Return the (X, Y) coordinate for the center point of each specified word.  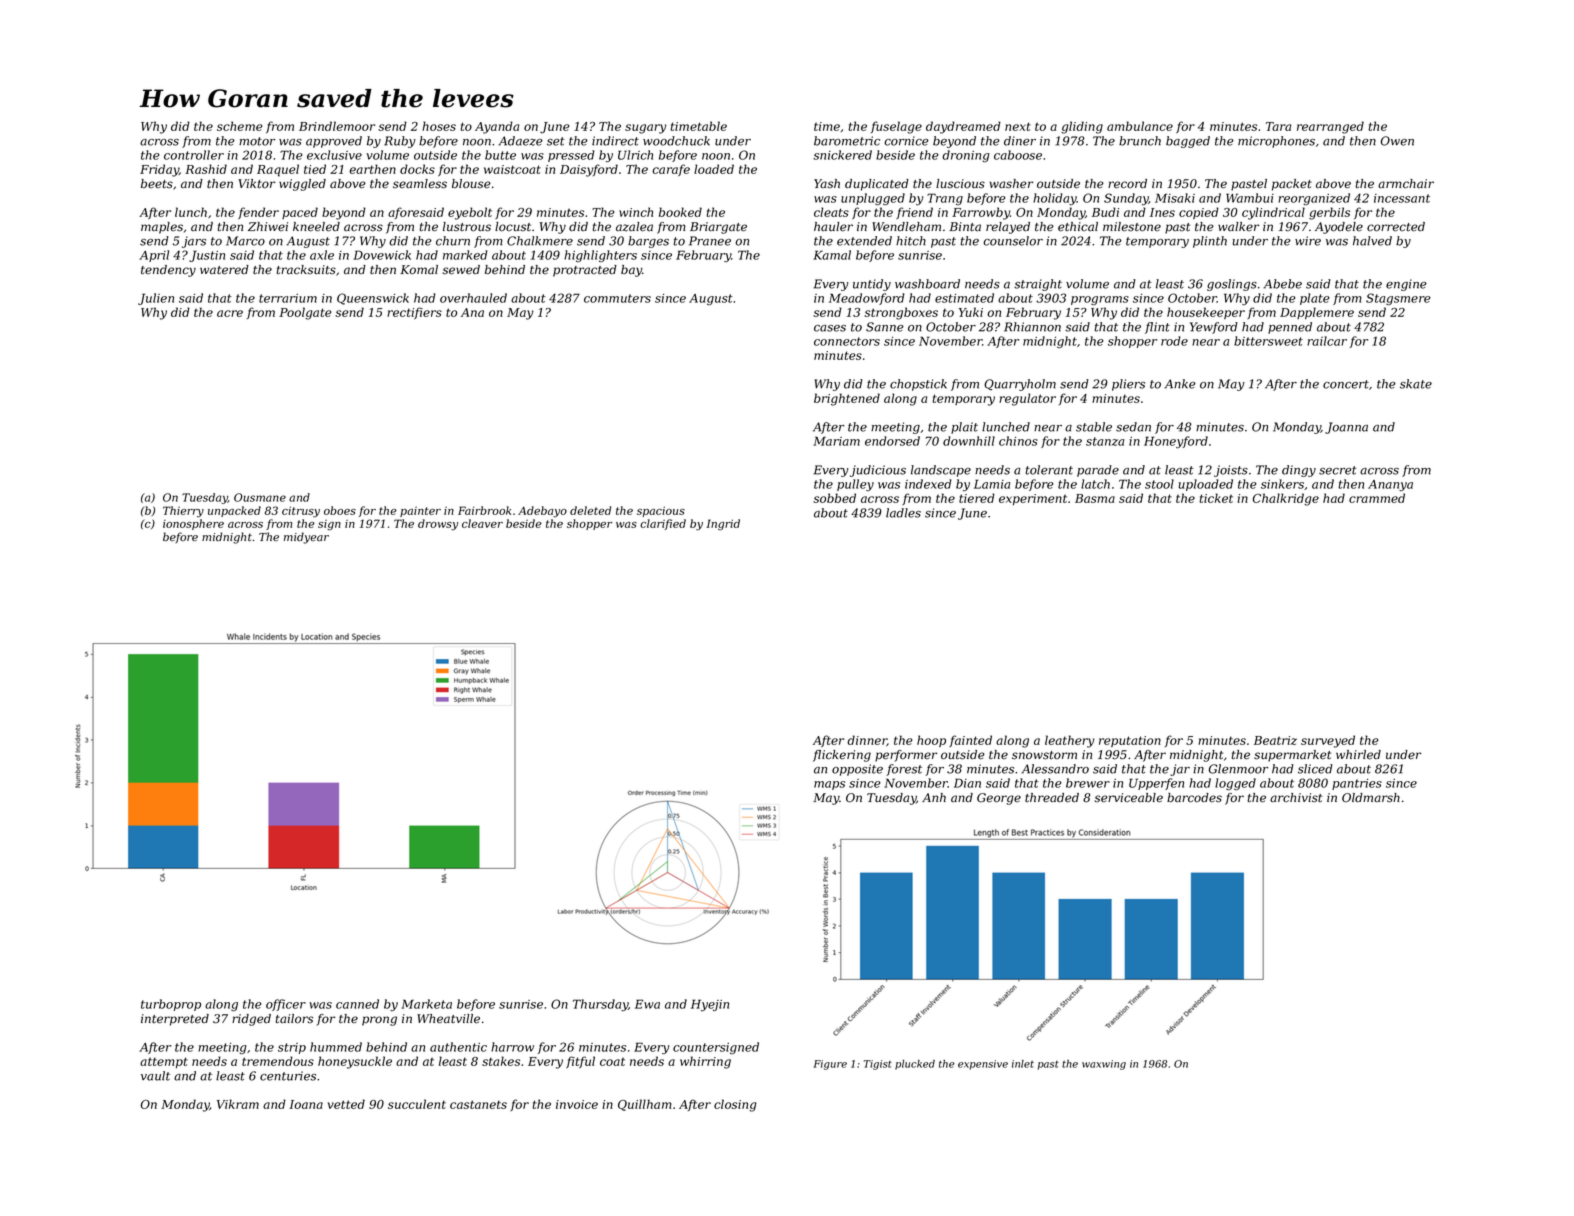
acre (230, 313)
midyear (306, 538)
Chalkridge (1286, 499)
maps (829, 785)
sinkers (1282, 484)
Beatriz (1275, 740)
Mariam (836, 441)
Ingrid (723, 524)
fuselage (896, 127)
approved (334, 142)
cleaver (482, 523)
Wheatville (448, 1019)
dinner (867, 740)
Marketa (426, 1004)
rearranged (1330, 127)
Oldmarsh (1371, 798)
